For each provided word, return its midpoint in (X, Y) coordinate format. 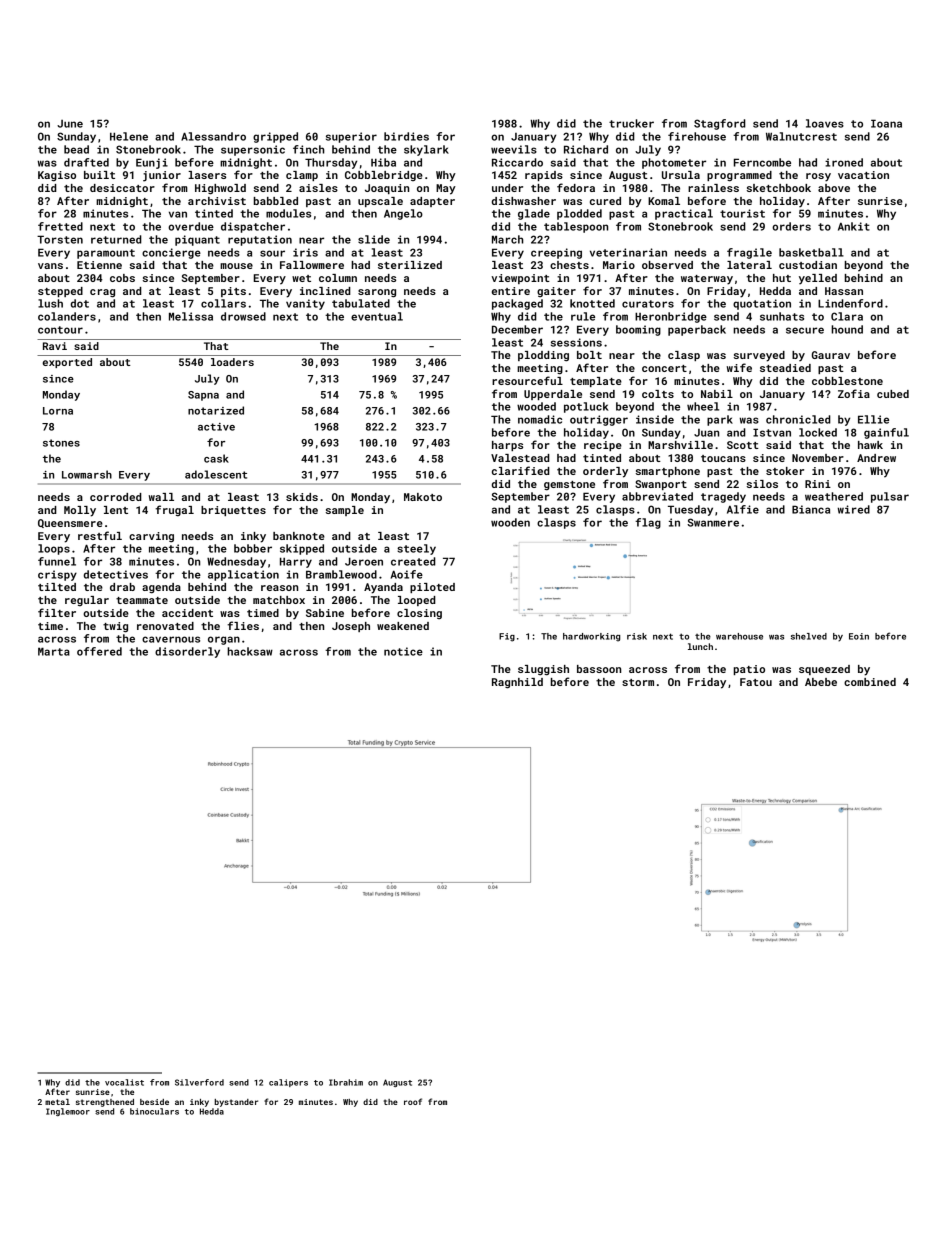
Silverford (199, 1082)
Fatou (756, 682)
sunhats (782, 316)
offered (99, 651)
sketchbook (779, 188)
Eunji (152, 163)
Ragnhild (517, 683)
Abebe (821, 682)
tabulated (361, 303)
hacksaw (250, 651)
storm (638, 682)
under (507, 188)
